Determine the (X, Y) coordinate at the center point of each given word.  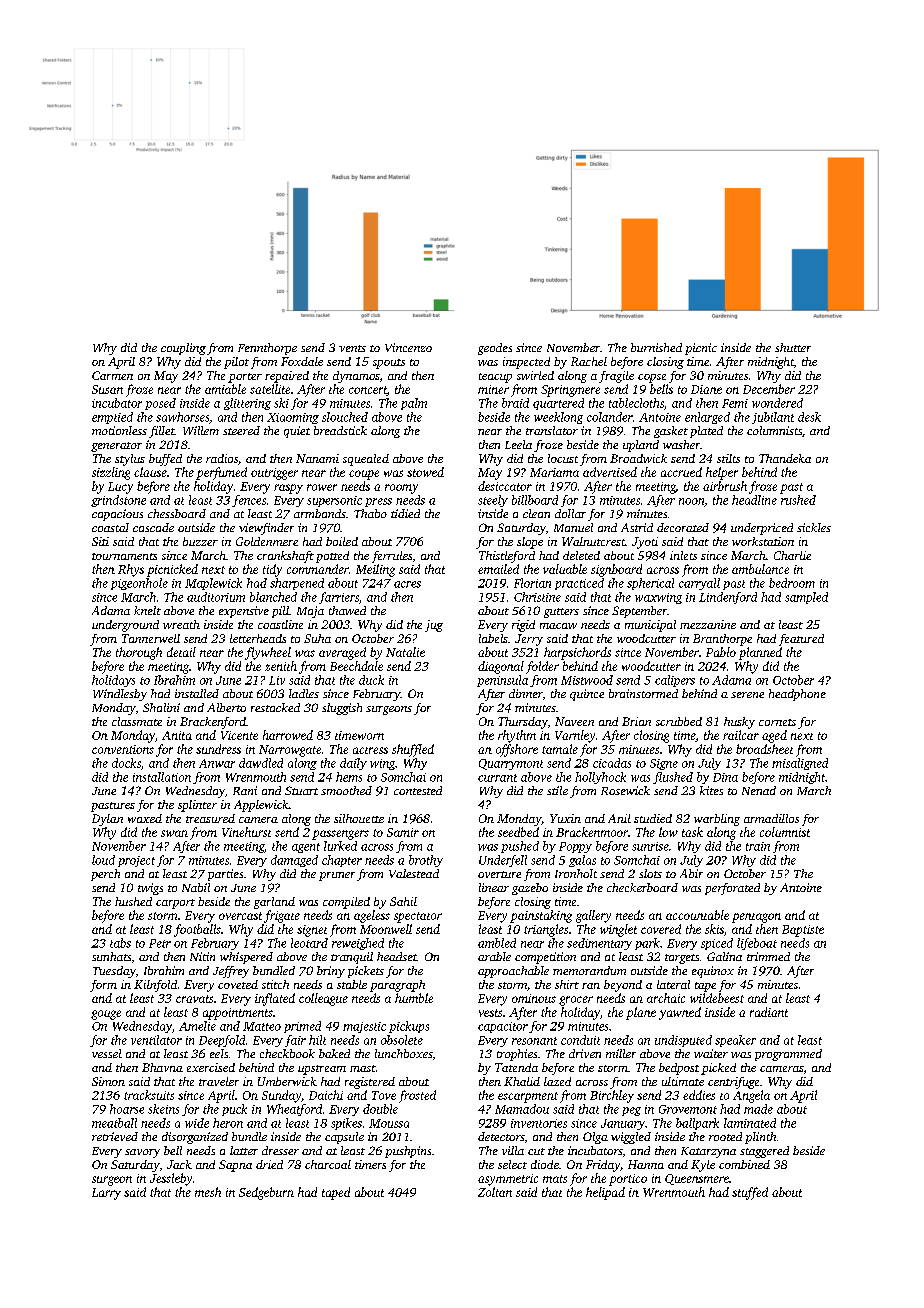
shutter (793, 347)
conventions (123, 749)
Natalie (405, 652)
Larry (106, 1194)
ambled (497, 943)
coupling (183, 349)
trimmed (768, 956)
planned (760, 653)
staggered (764, 1152)
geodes (495, 349)
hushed (133, 901)
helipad (605, 1193)
